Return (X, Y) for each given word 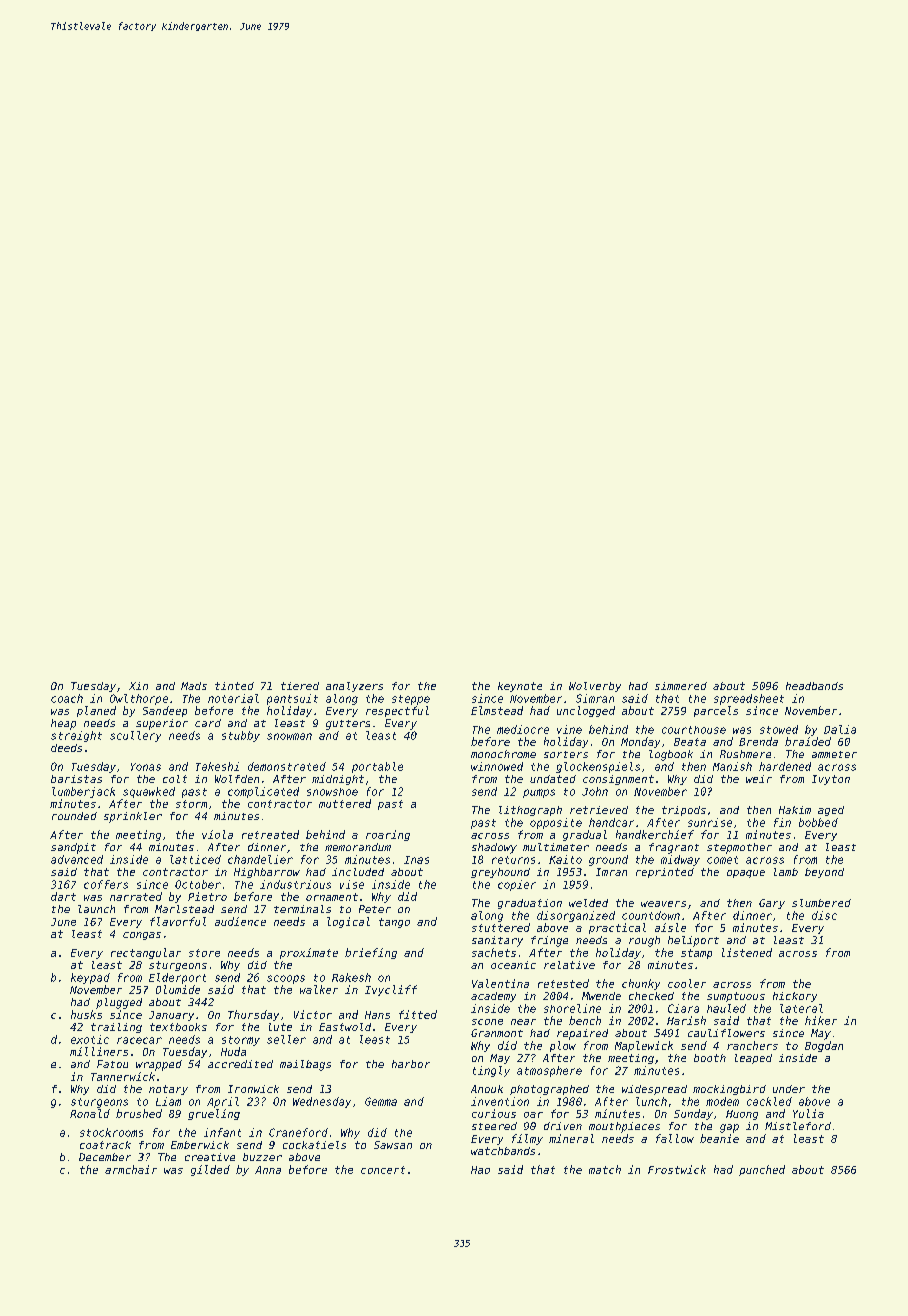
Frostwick (677, 1169)
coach (67, 698)
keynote (520, 687)
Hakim (795, 810)
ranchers (752, 1045)
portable (377, 767)
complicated (263, 792)
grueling (214, 1114)
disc (824, 915)
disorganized (576, 916)
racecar (139, 1040)
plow (563, 1046)
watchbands (503, 1151)
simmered (681, 686)
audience (240, 921)
